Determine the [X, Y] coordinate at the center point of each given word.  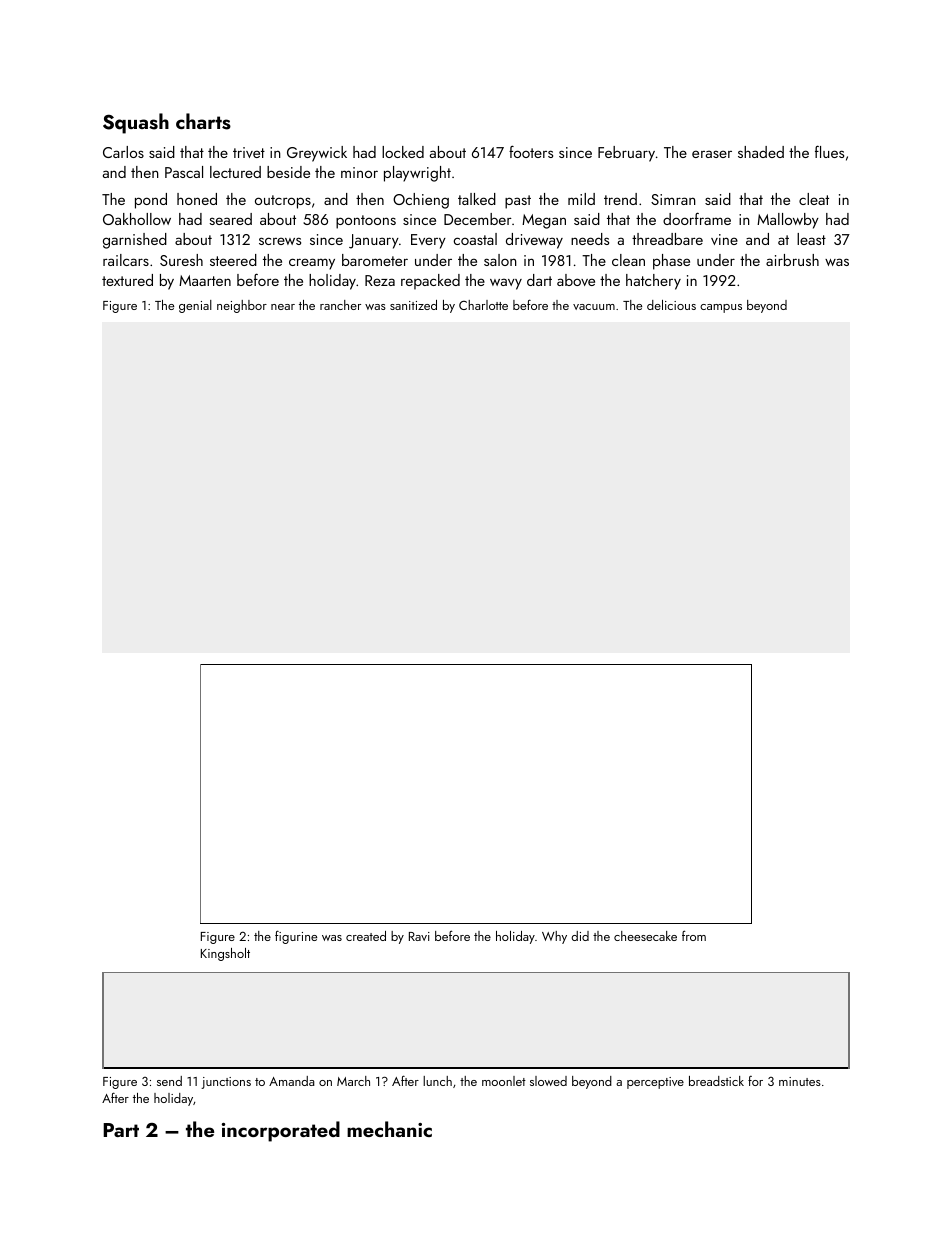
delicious [671, 305]
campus [721, 308]
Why [554, 937]
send [169, 1081]
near [283, 307]
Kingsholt [225, 954]
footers [531, 151]
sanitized [413, 305]
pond [151, 201]
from [694, 935]
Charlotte [483, 305]
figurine [296, 937]
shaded [761, 152]
